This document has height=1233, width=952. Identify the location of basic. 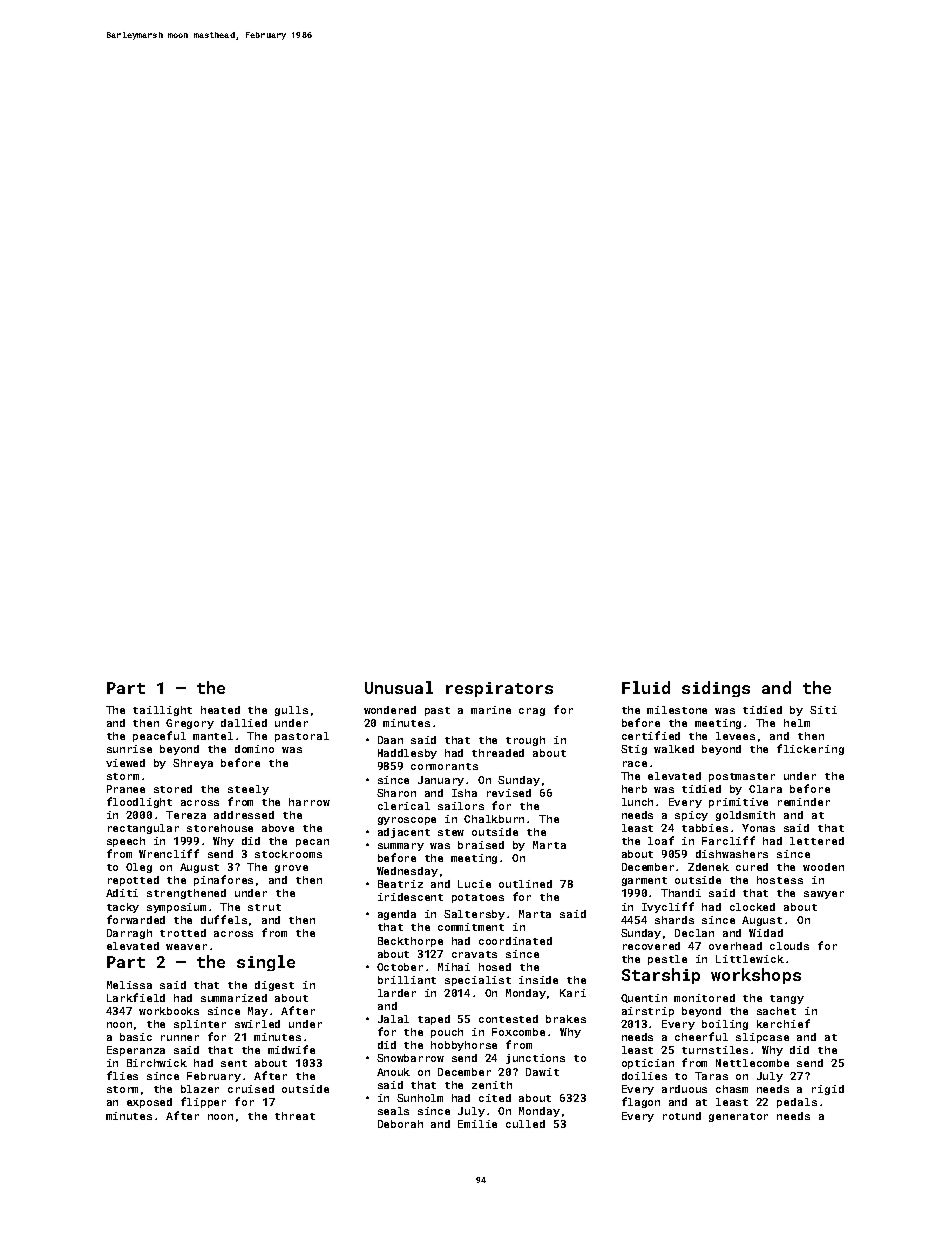
(136, 1037).
